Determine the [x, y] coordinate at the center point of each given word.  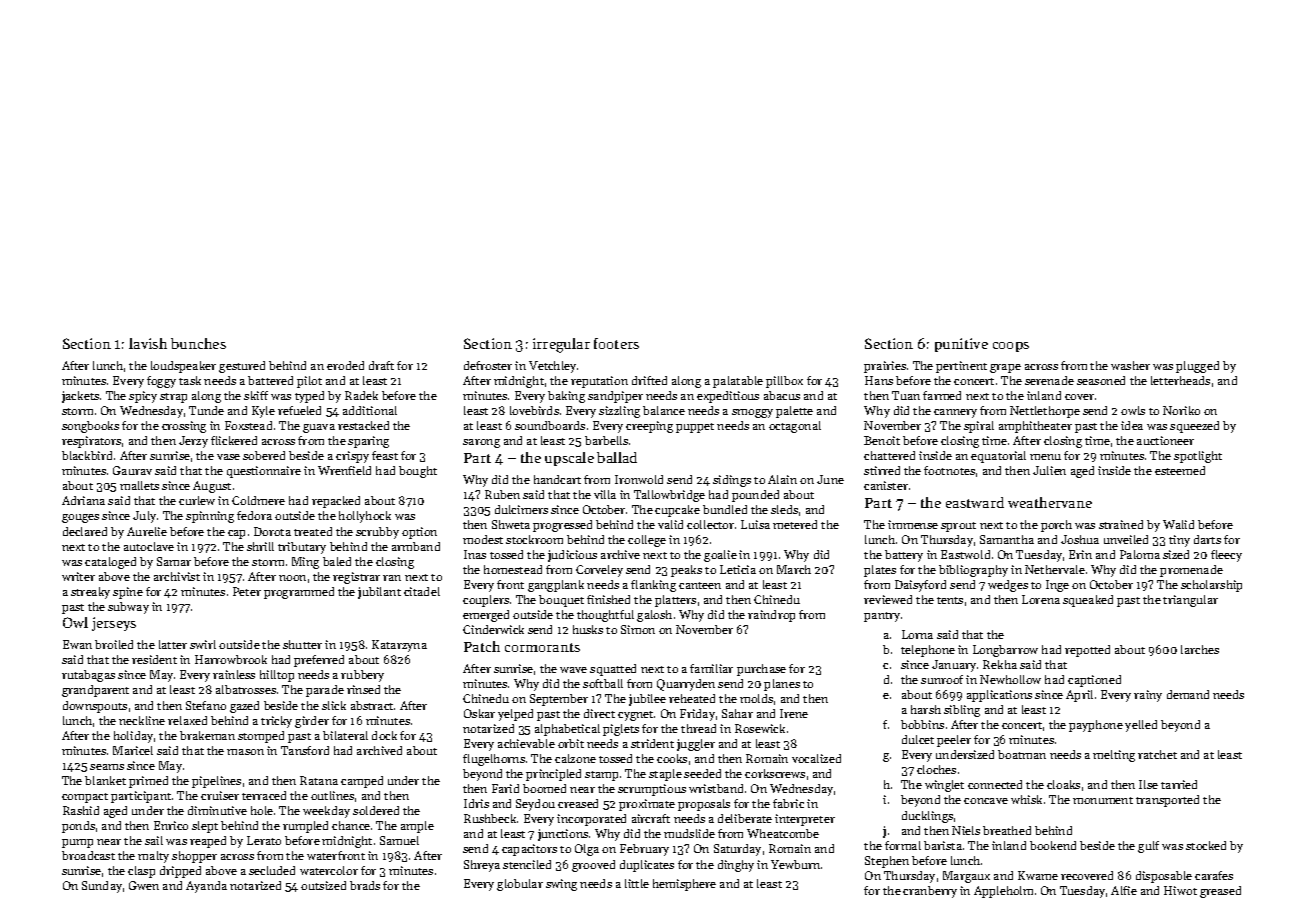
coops [1011, 347]
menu [1045, 457]
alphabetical [567, 730]
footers [616, 343]
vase [228, 457]
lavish [148, 343]
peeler [954, 741]
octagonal [795, 427]
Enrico [171, 825]
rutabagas [88, 676]
